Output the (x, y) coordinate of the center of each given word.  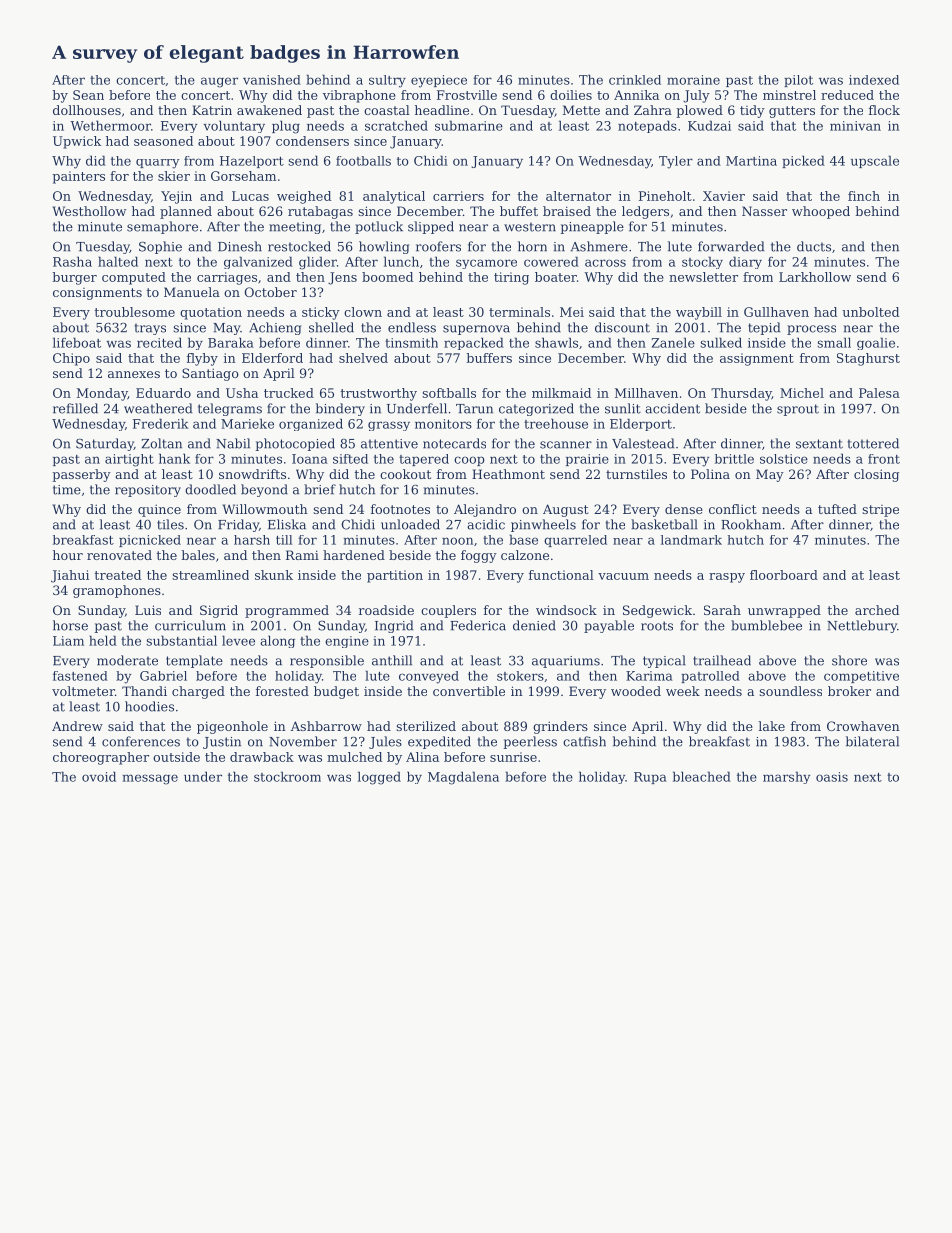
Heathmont (508, 474)
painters (78, 177)
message (150, 779)
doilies (571, 95)
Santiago (210, 374)
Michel (802, 393)
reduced (847, 95)
